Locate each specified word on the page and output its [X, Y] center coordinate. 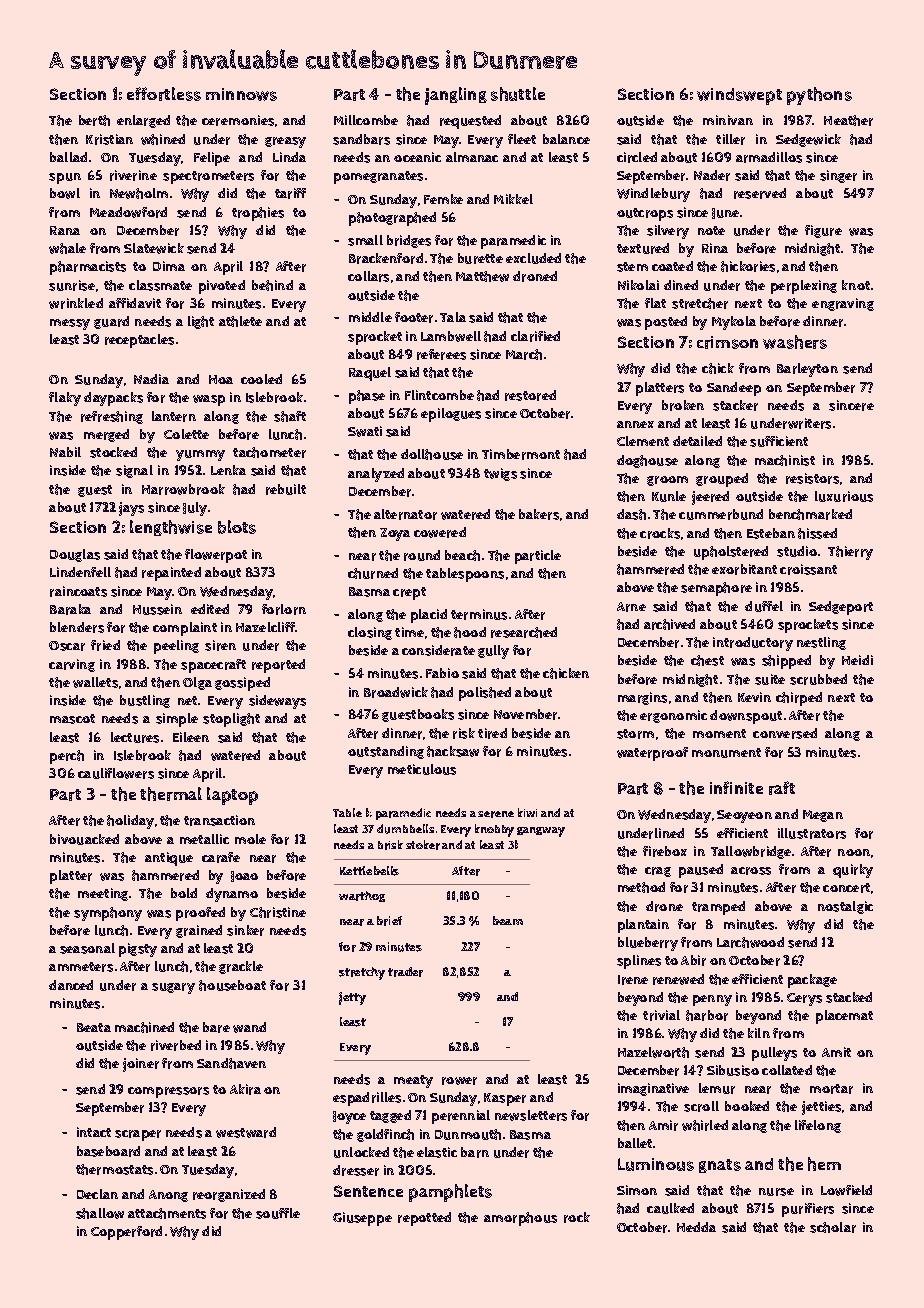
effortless [164, 94]
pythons [819, 96]
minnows [241, 94]
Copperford [126, 1233]
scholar [833, 1227]
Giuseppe [362, 1219]
